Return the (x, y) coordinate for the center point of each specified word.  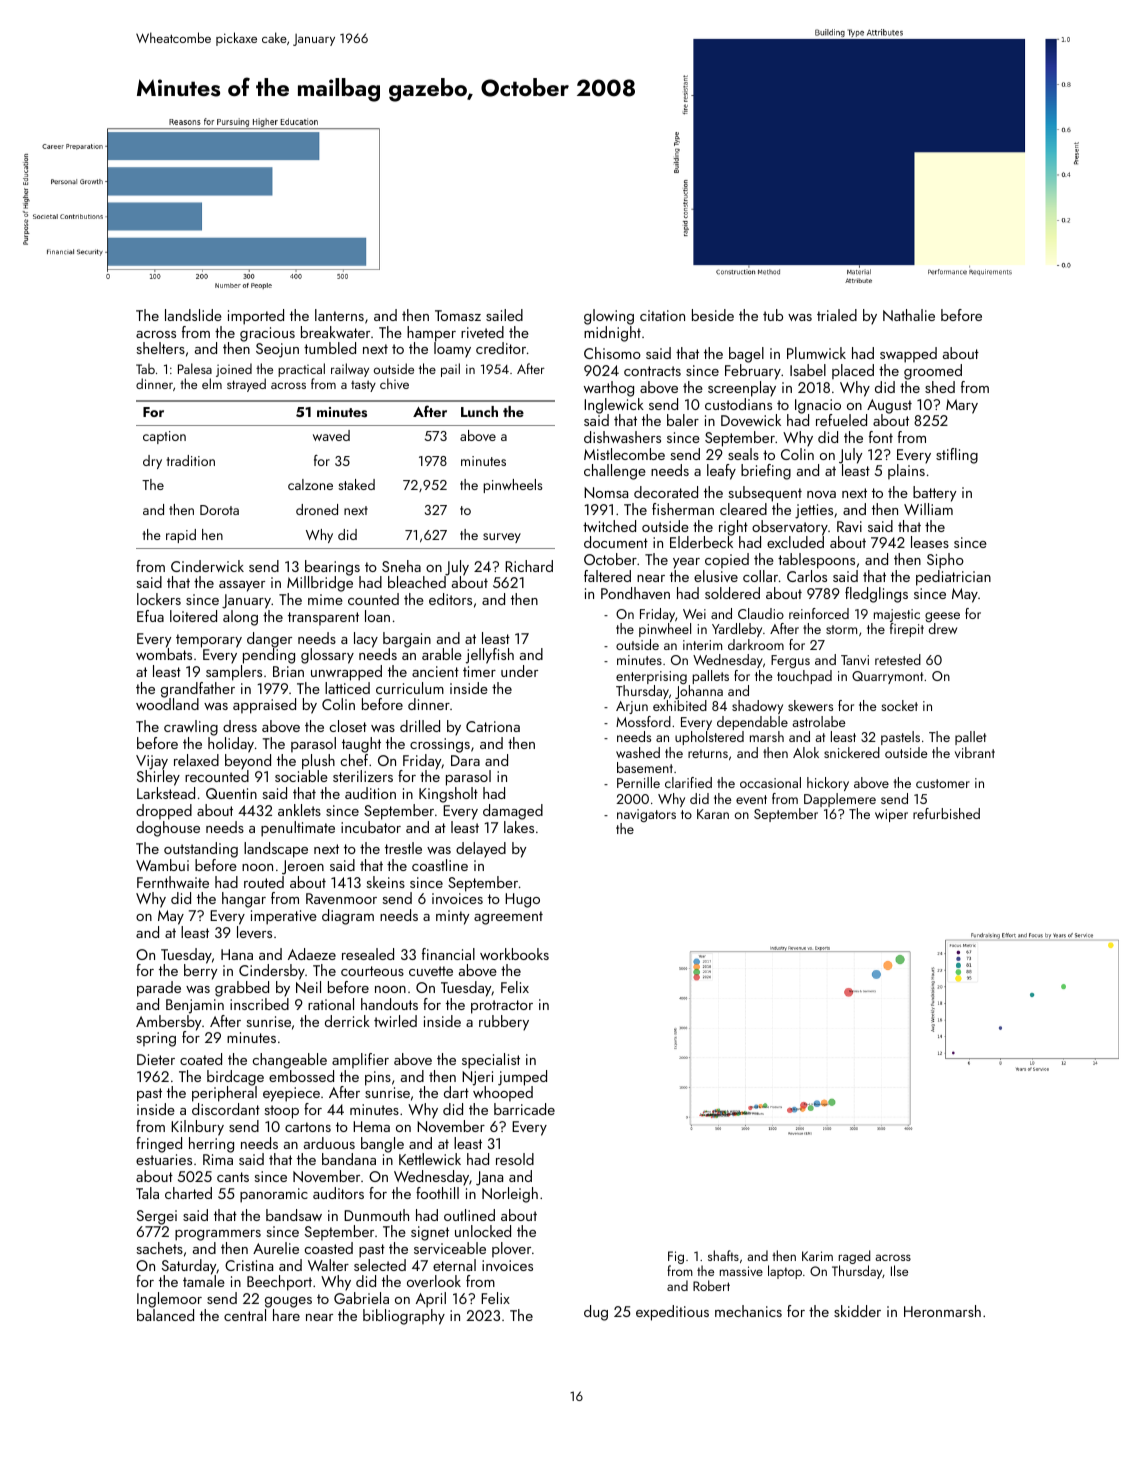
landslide (193, 315)
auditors (338, 1193)
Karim (817, 1256)
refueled (841, 420)
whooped (503, 1094)
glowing (609, 317)
